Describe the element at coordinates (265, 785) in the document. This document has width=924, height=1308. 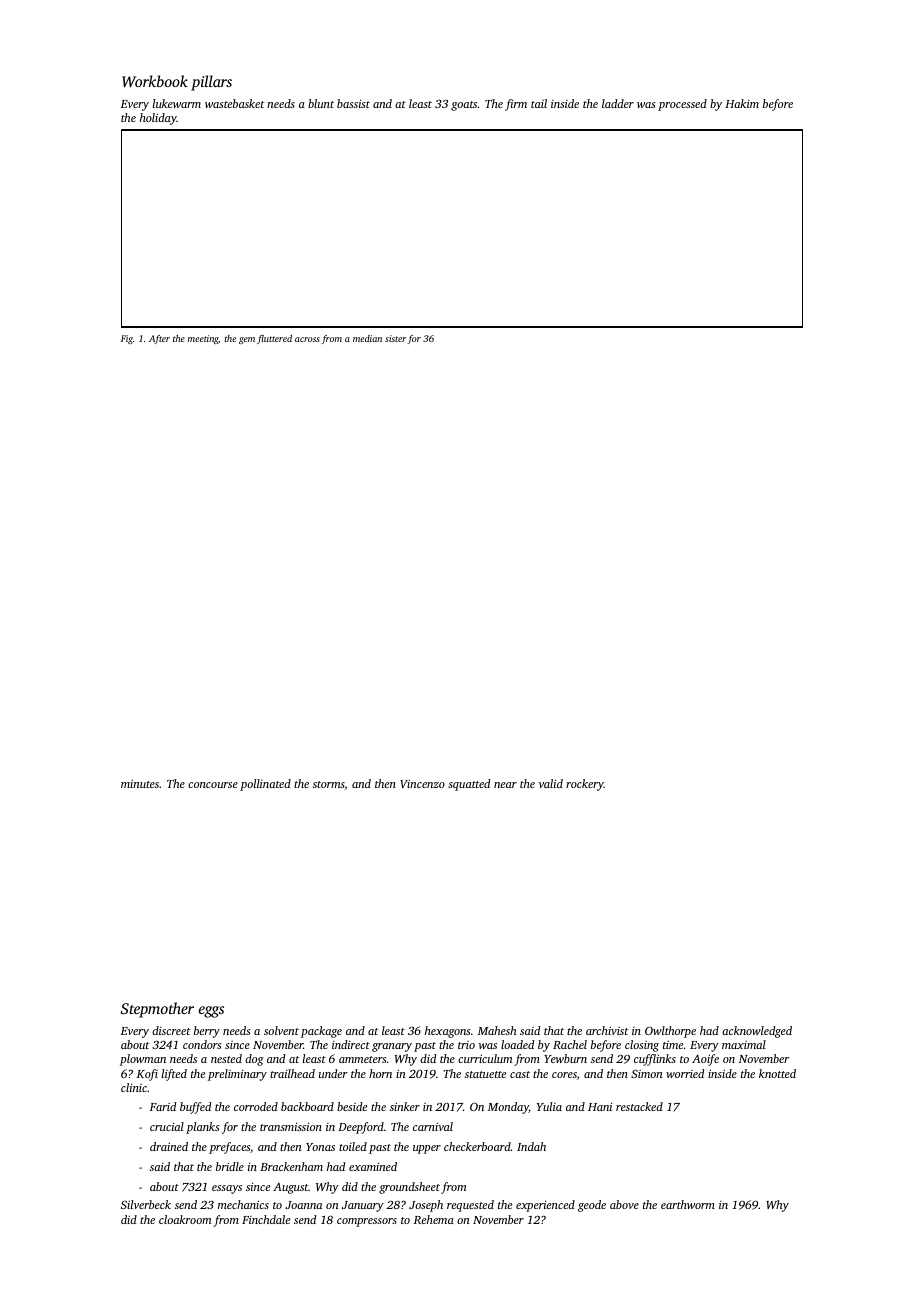
I see `pollinated` at that location.
